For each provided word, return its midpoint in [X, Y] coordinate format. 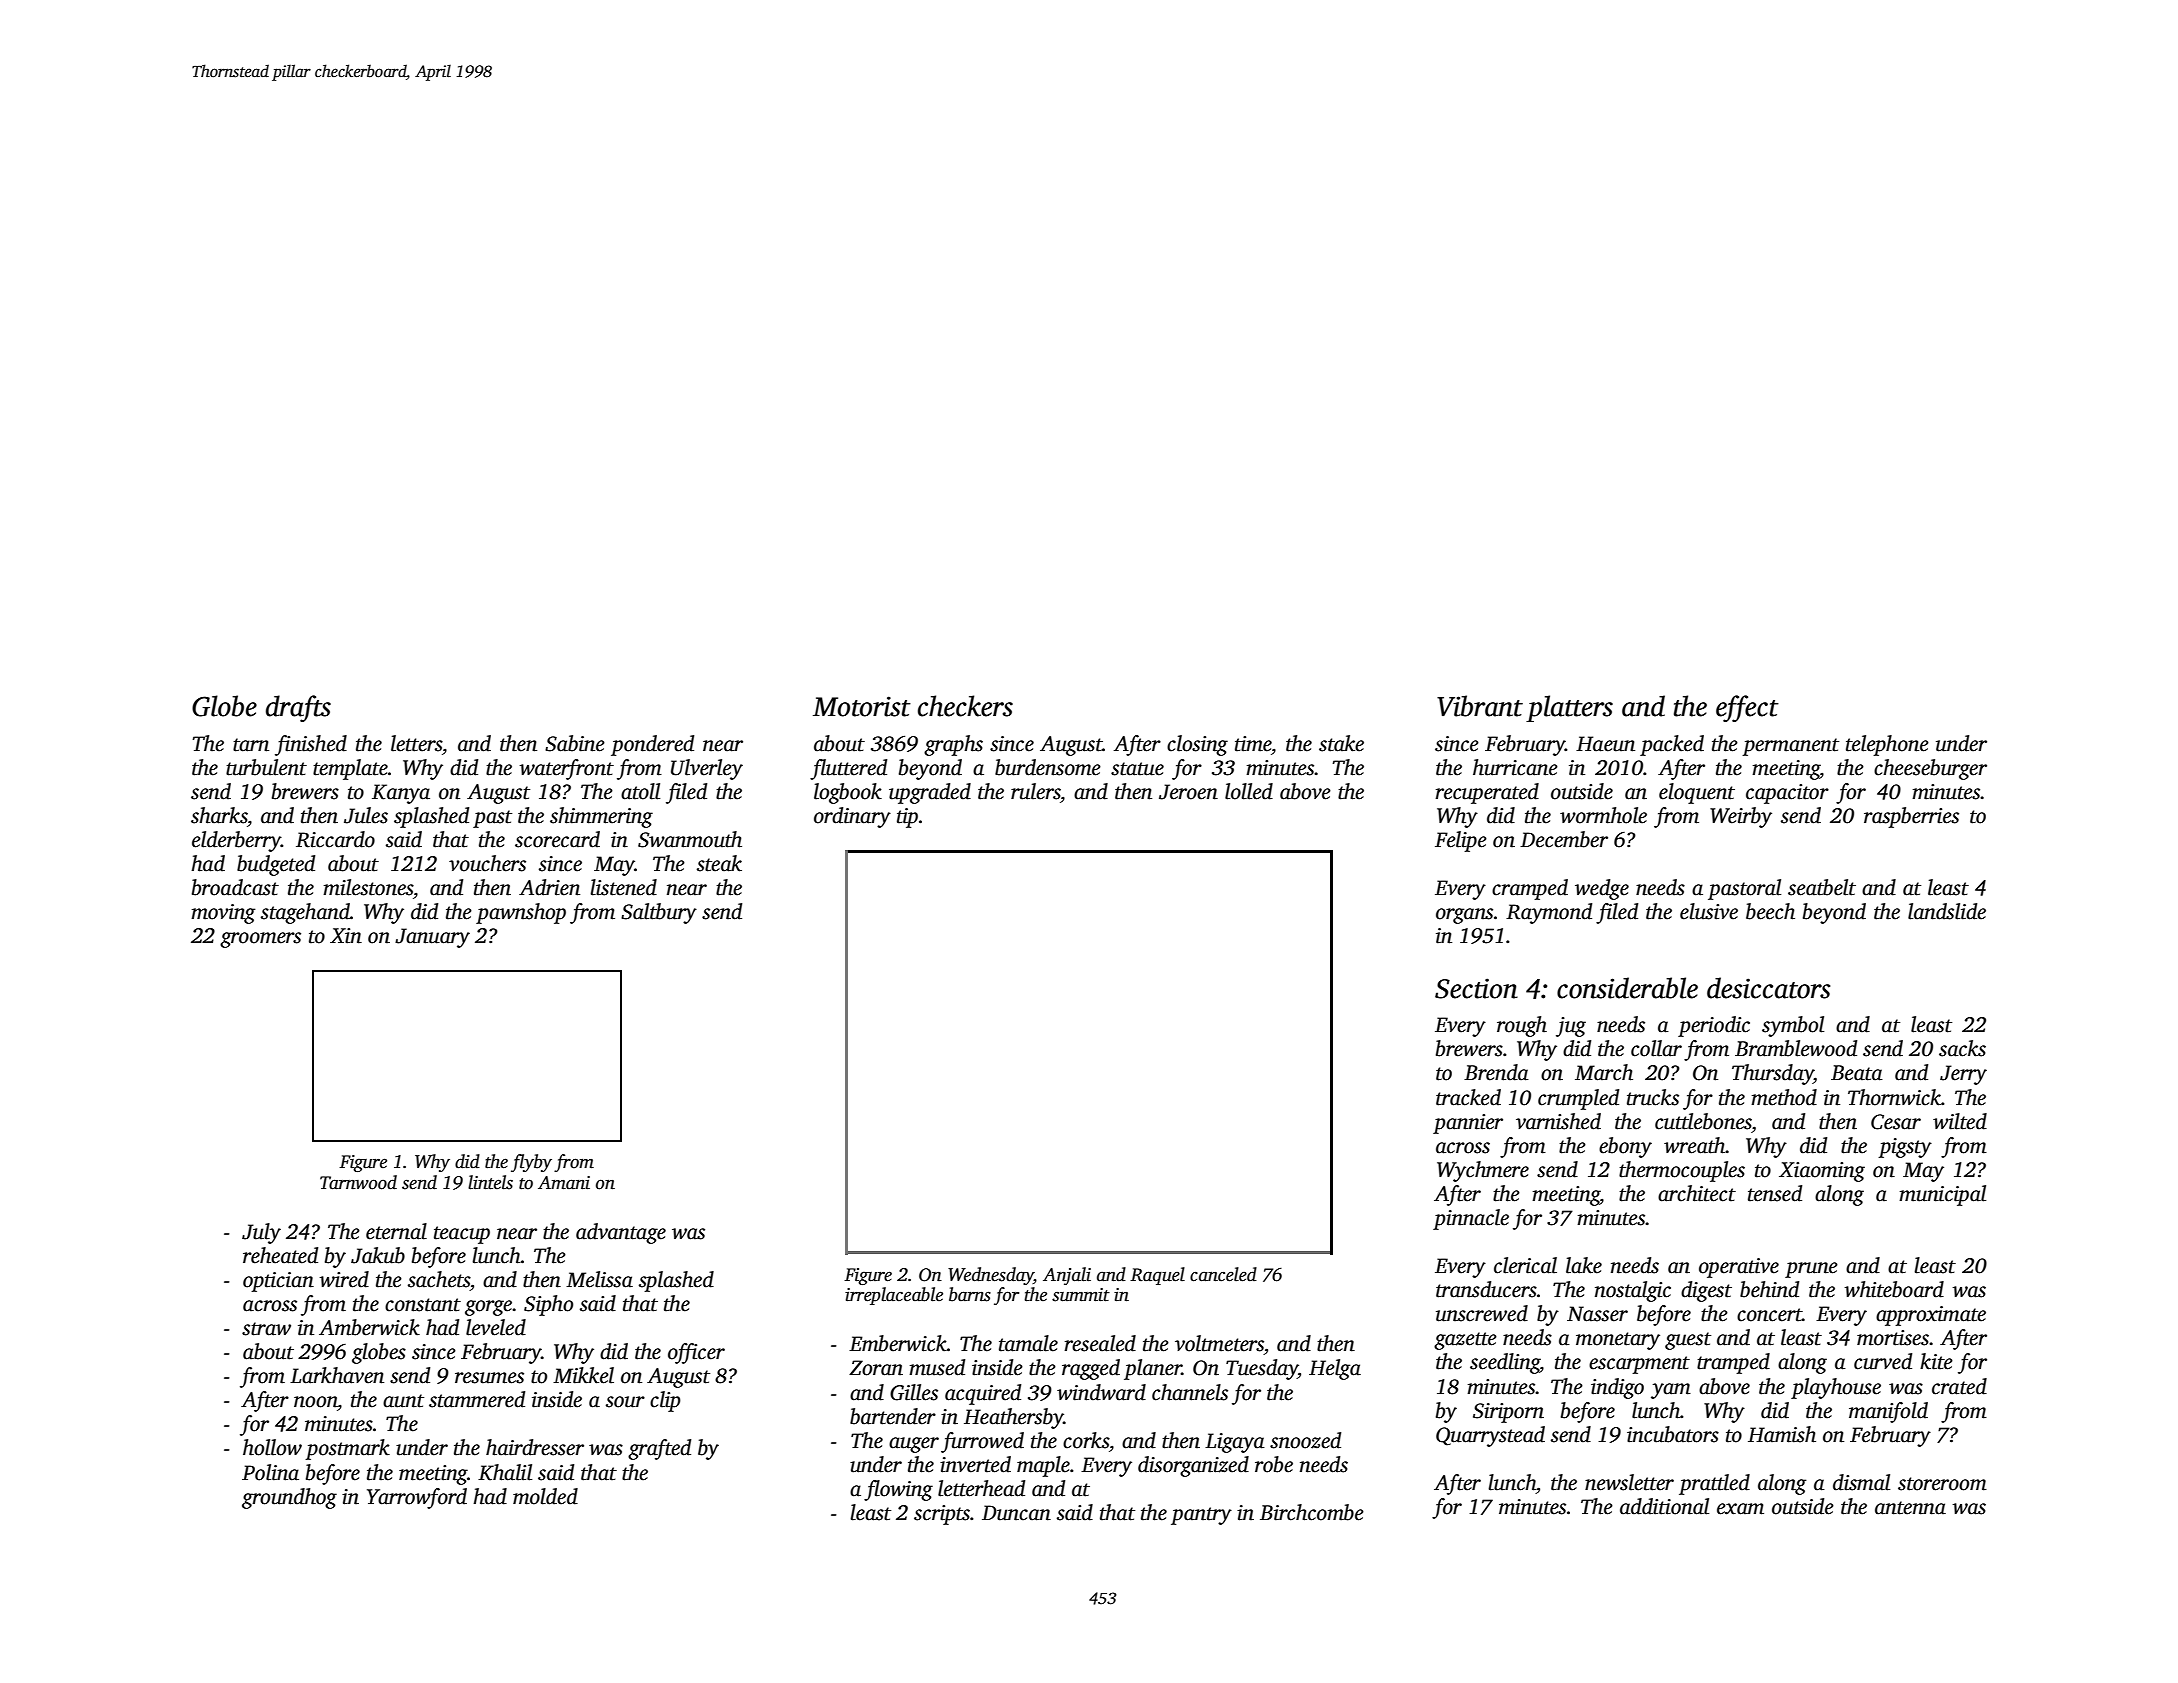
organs [1464, 916]
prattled [1714, 1484]
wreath [1695, 1145]
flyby [531, 1163]
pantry [1201, 1516]
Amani [564, 1183]
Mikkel [583, 1375]
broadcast [235, 887]
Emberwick [898, 1343]
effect [1747, 708]
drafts [298, 708]
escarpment [1639, 1365]
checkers [965, 706]
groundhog [289, 1498]
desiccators [1768, 988]
